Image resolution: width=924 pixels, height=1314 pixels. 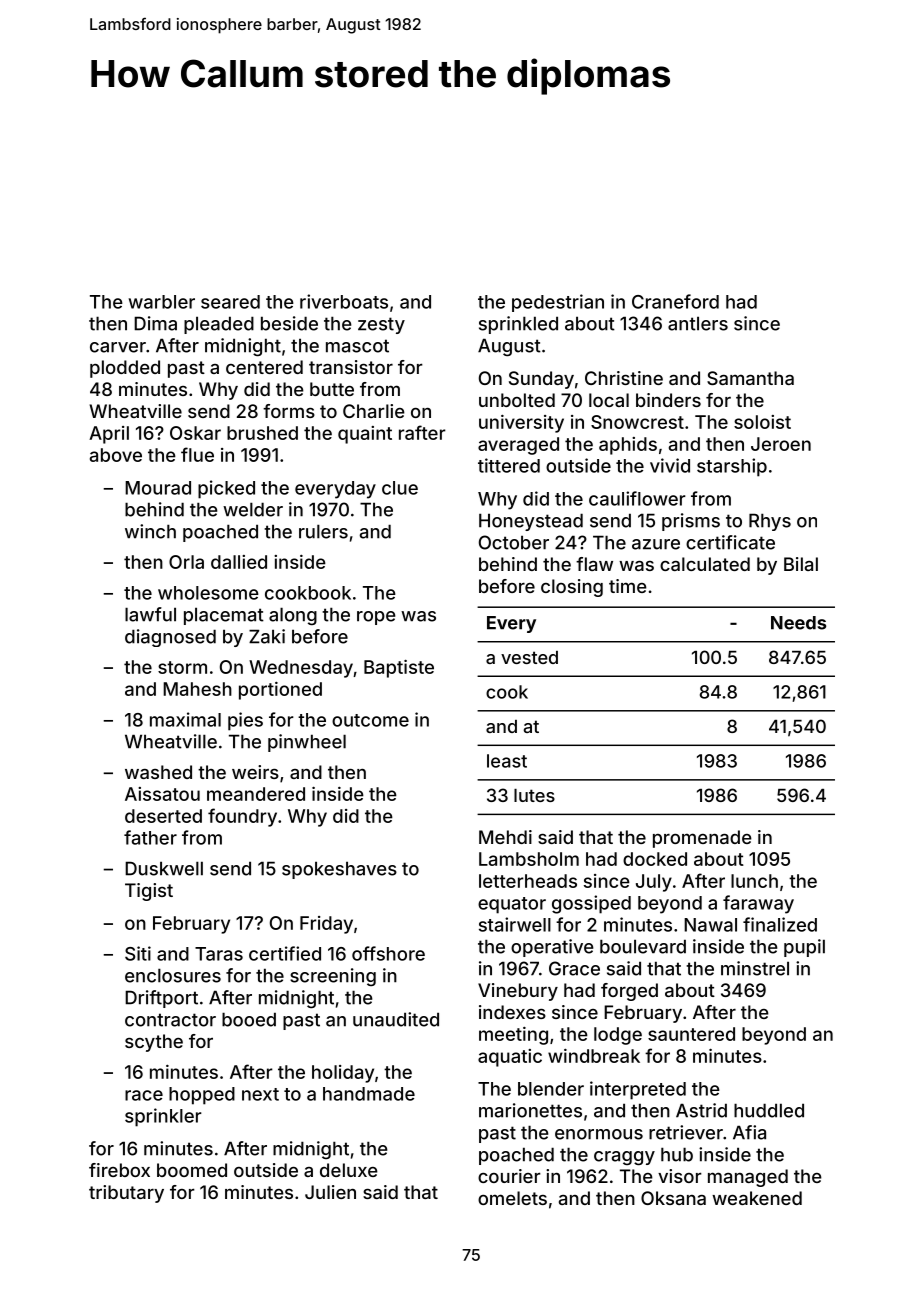 What do you see at coordinates (256, 794) in the document?
I see `meandered` at bounding box center [256, 794].
